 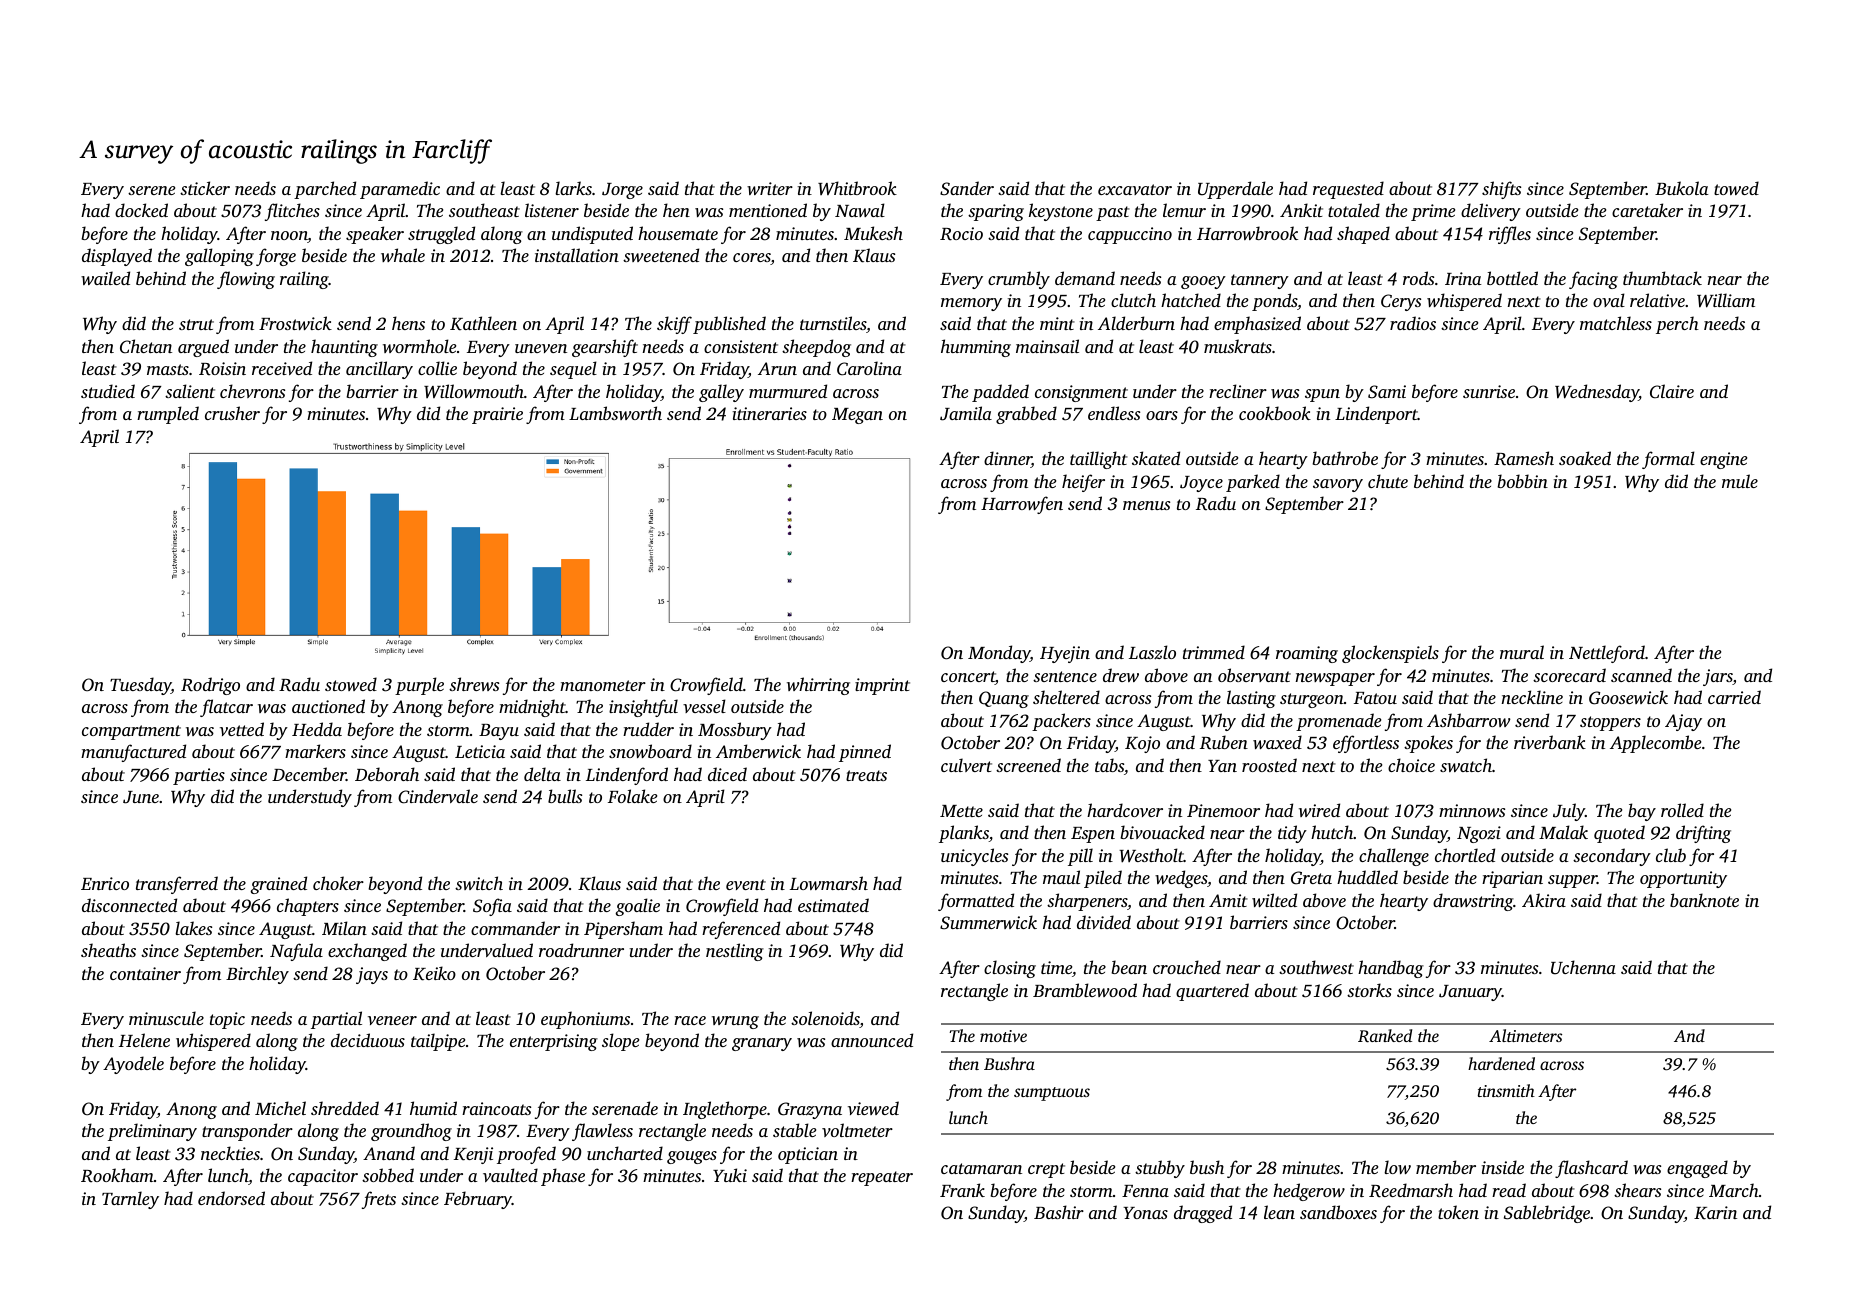 I want to click on Kathleen, so click(x=483, y=323).
